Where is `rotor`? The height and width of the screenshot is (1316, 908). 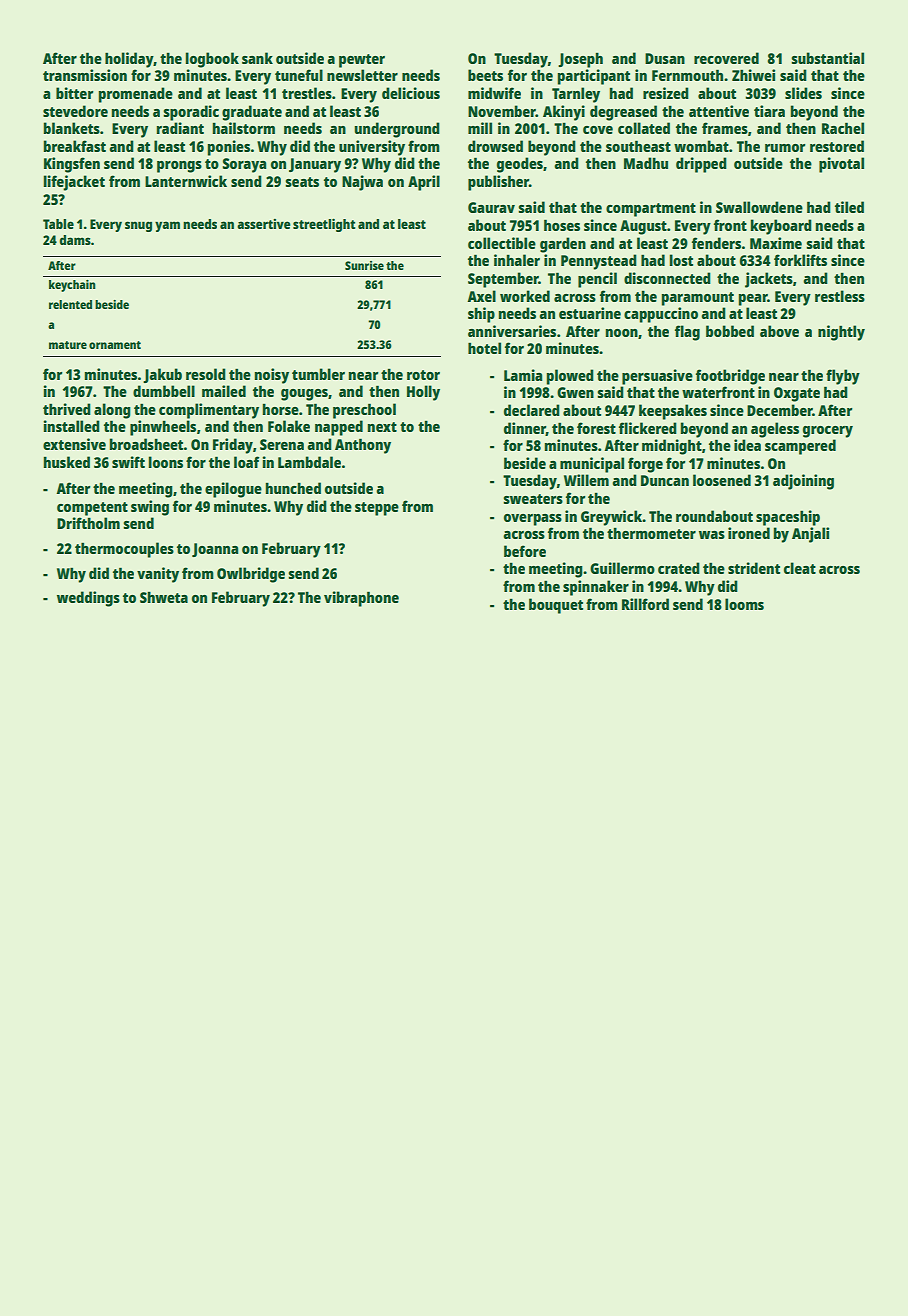 rotor is located at coordinates (423, 375).
